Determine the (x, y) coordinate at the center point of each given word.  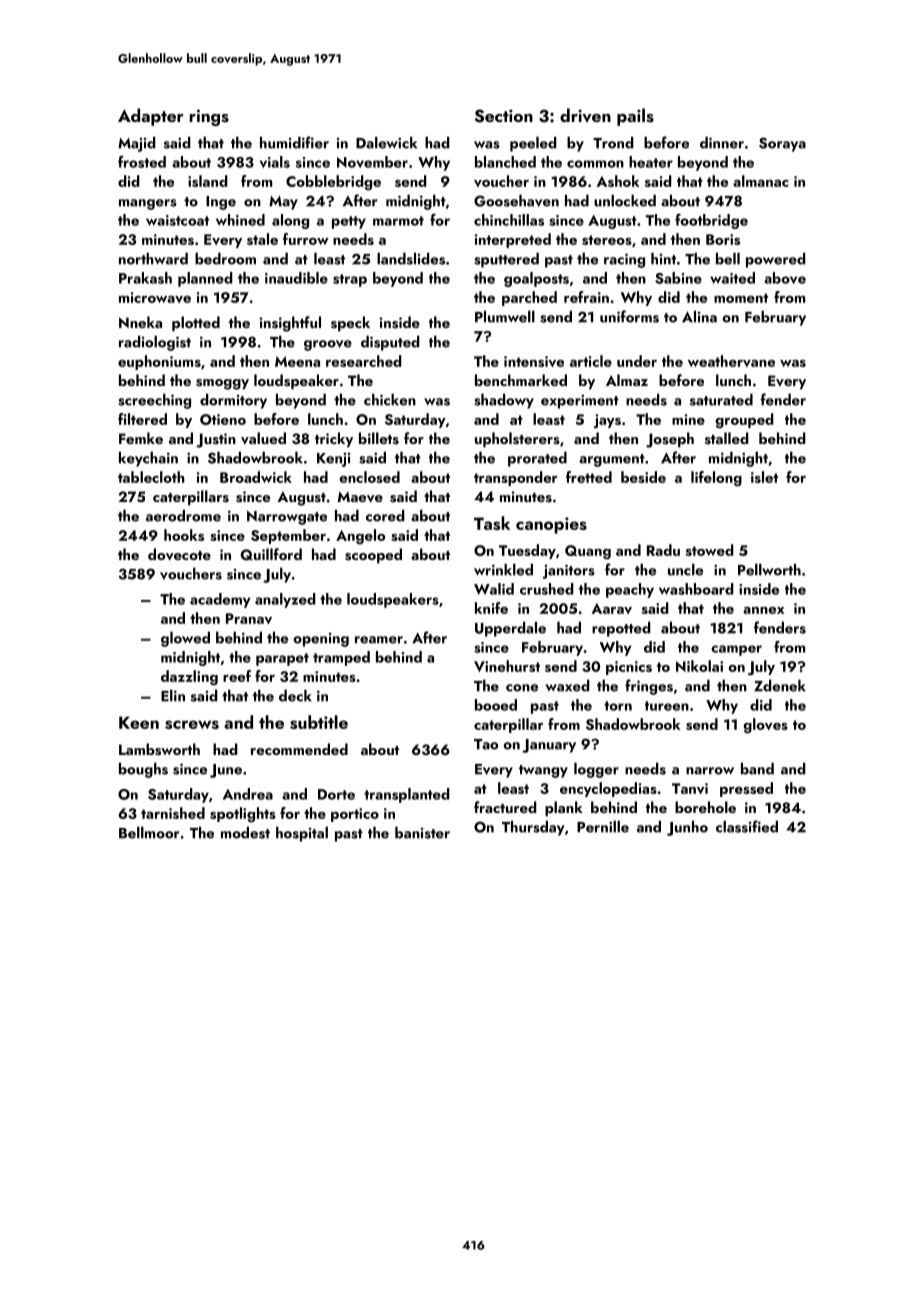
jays (607, 421)
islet (764, 477)
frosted (142, 162)
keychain (148, 459)
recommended (299, 749)
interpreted (513, 240)
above (785, 278)
